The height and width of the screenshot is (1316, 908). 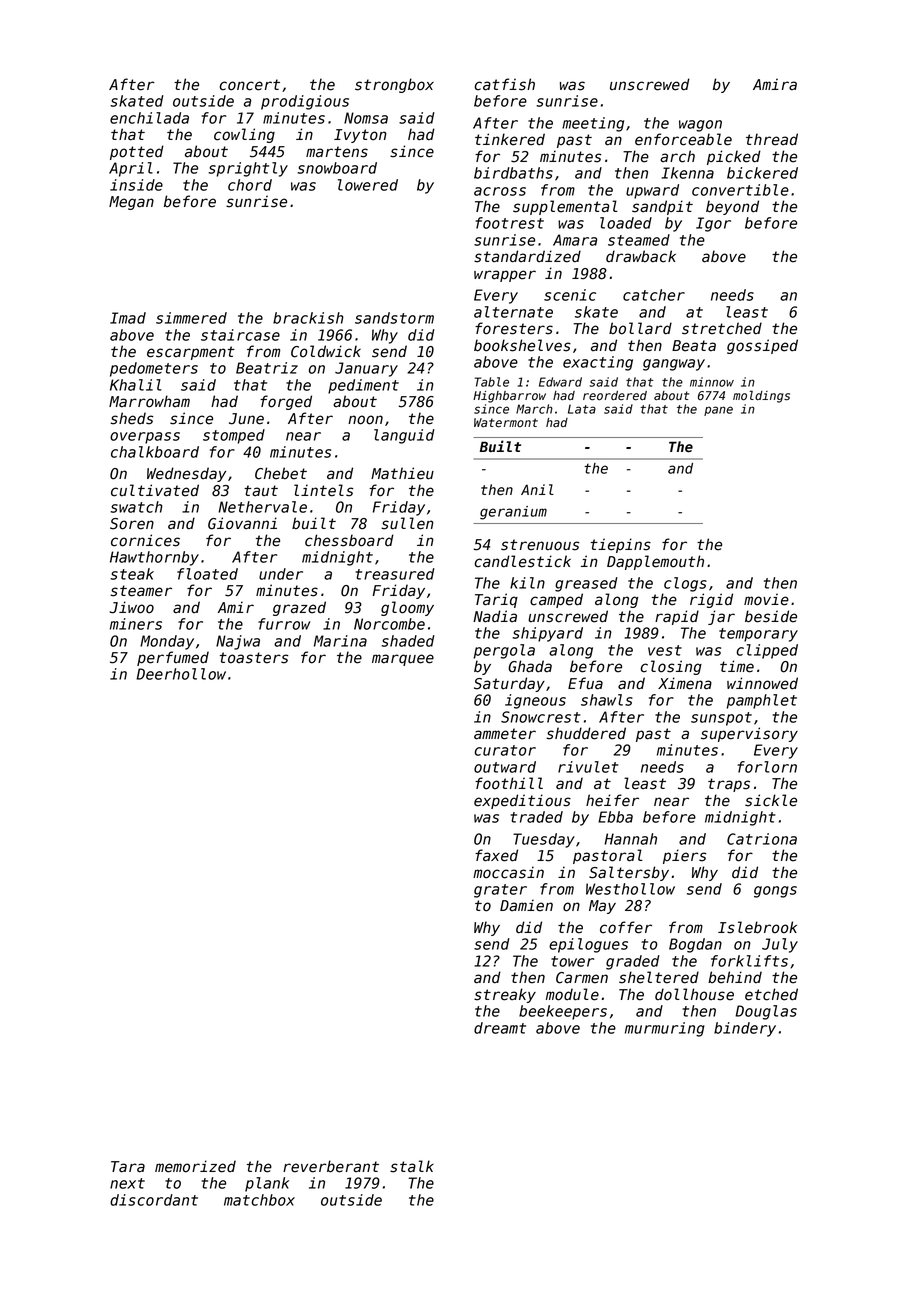 I want to click on simmered, so click(x=191, y=318).
